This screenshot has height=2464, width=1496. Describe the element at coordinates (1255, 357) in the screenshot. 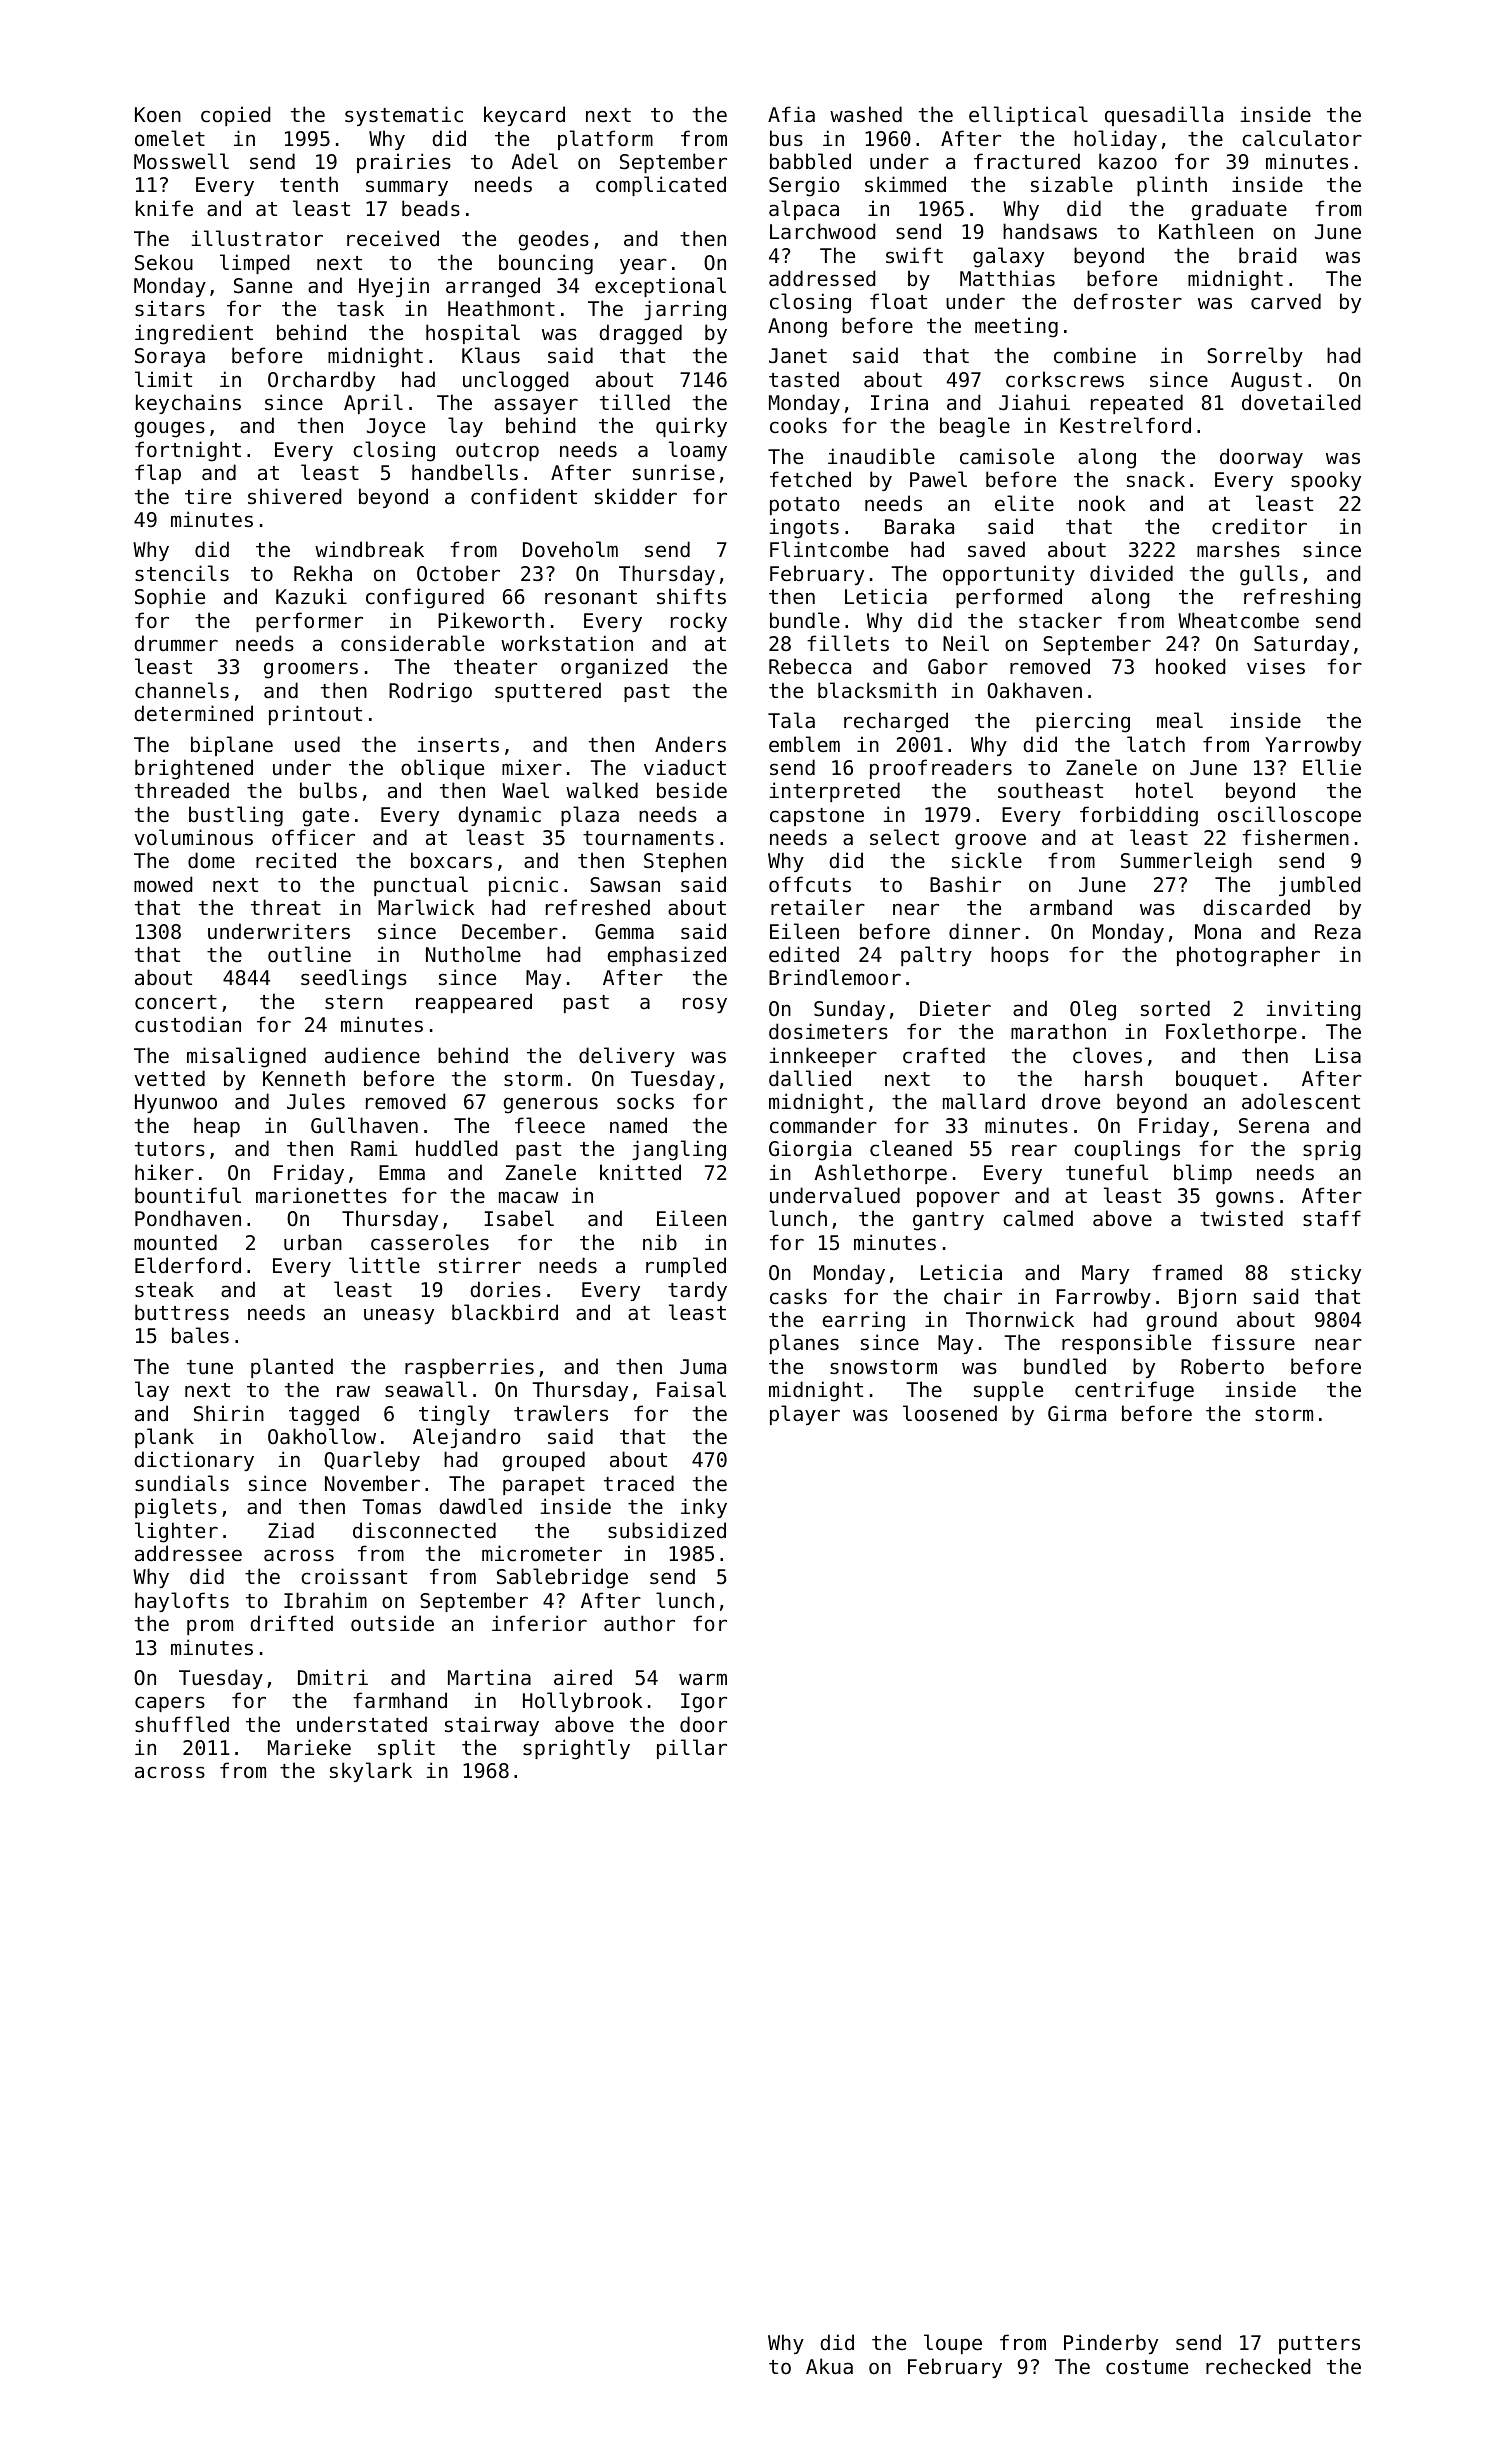

I see `Sorrelby` at that location.
